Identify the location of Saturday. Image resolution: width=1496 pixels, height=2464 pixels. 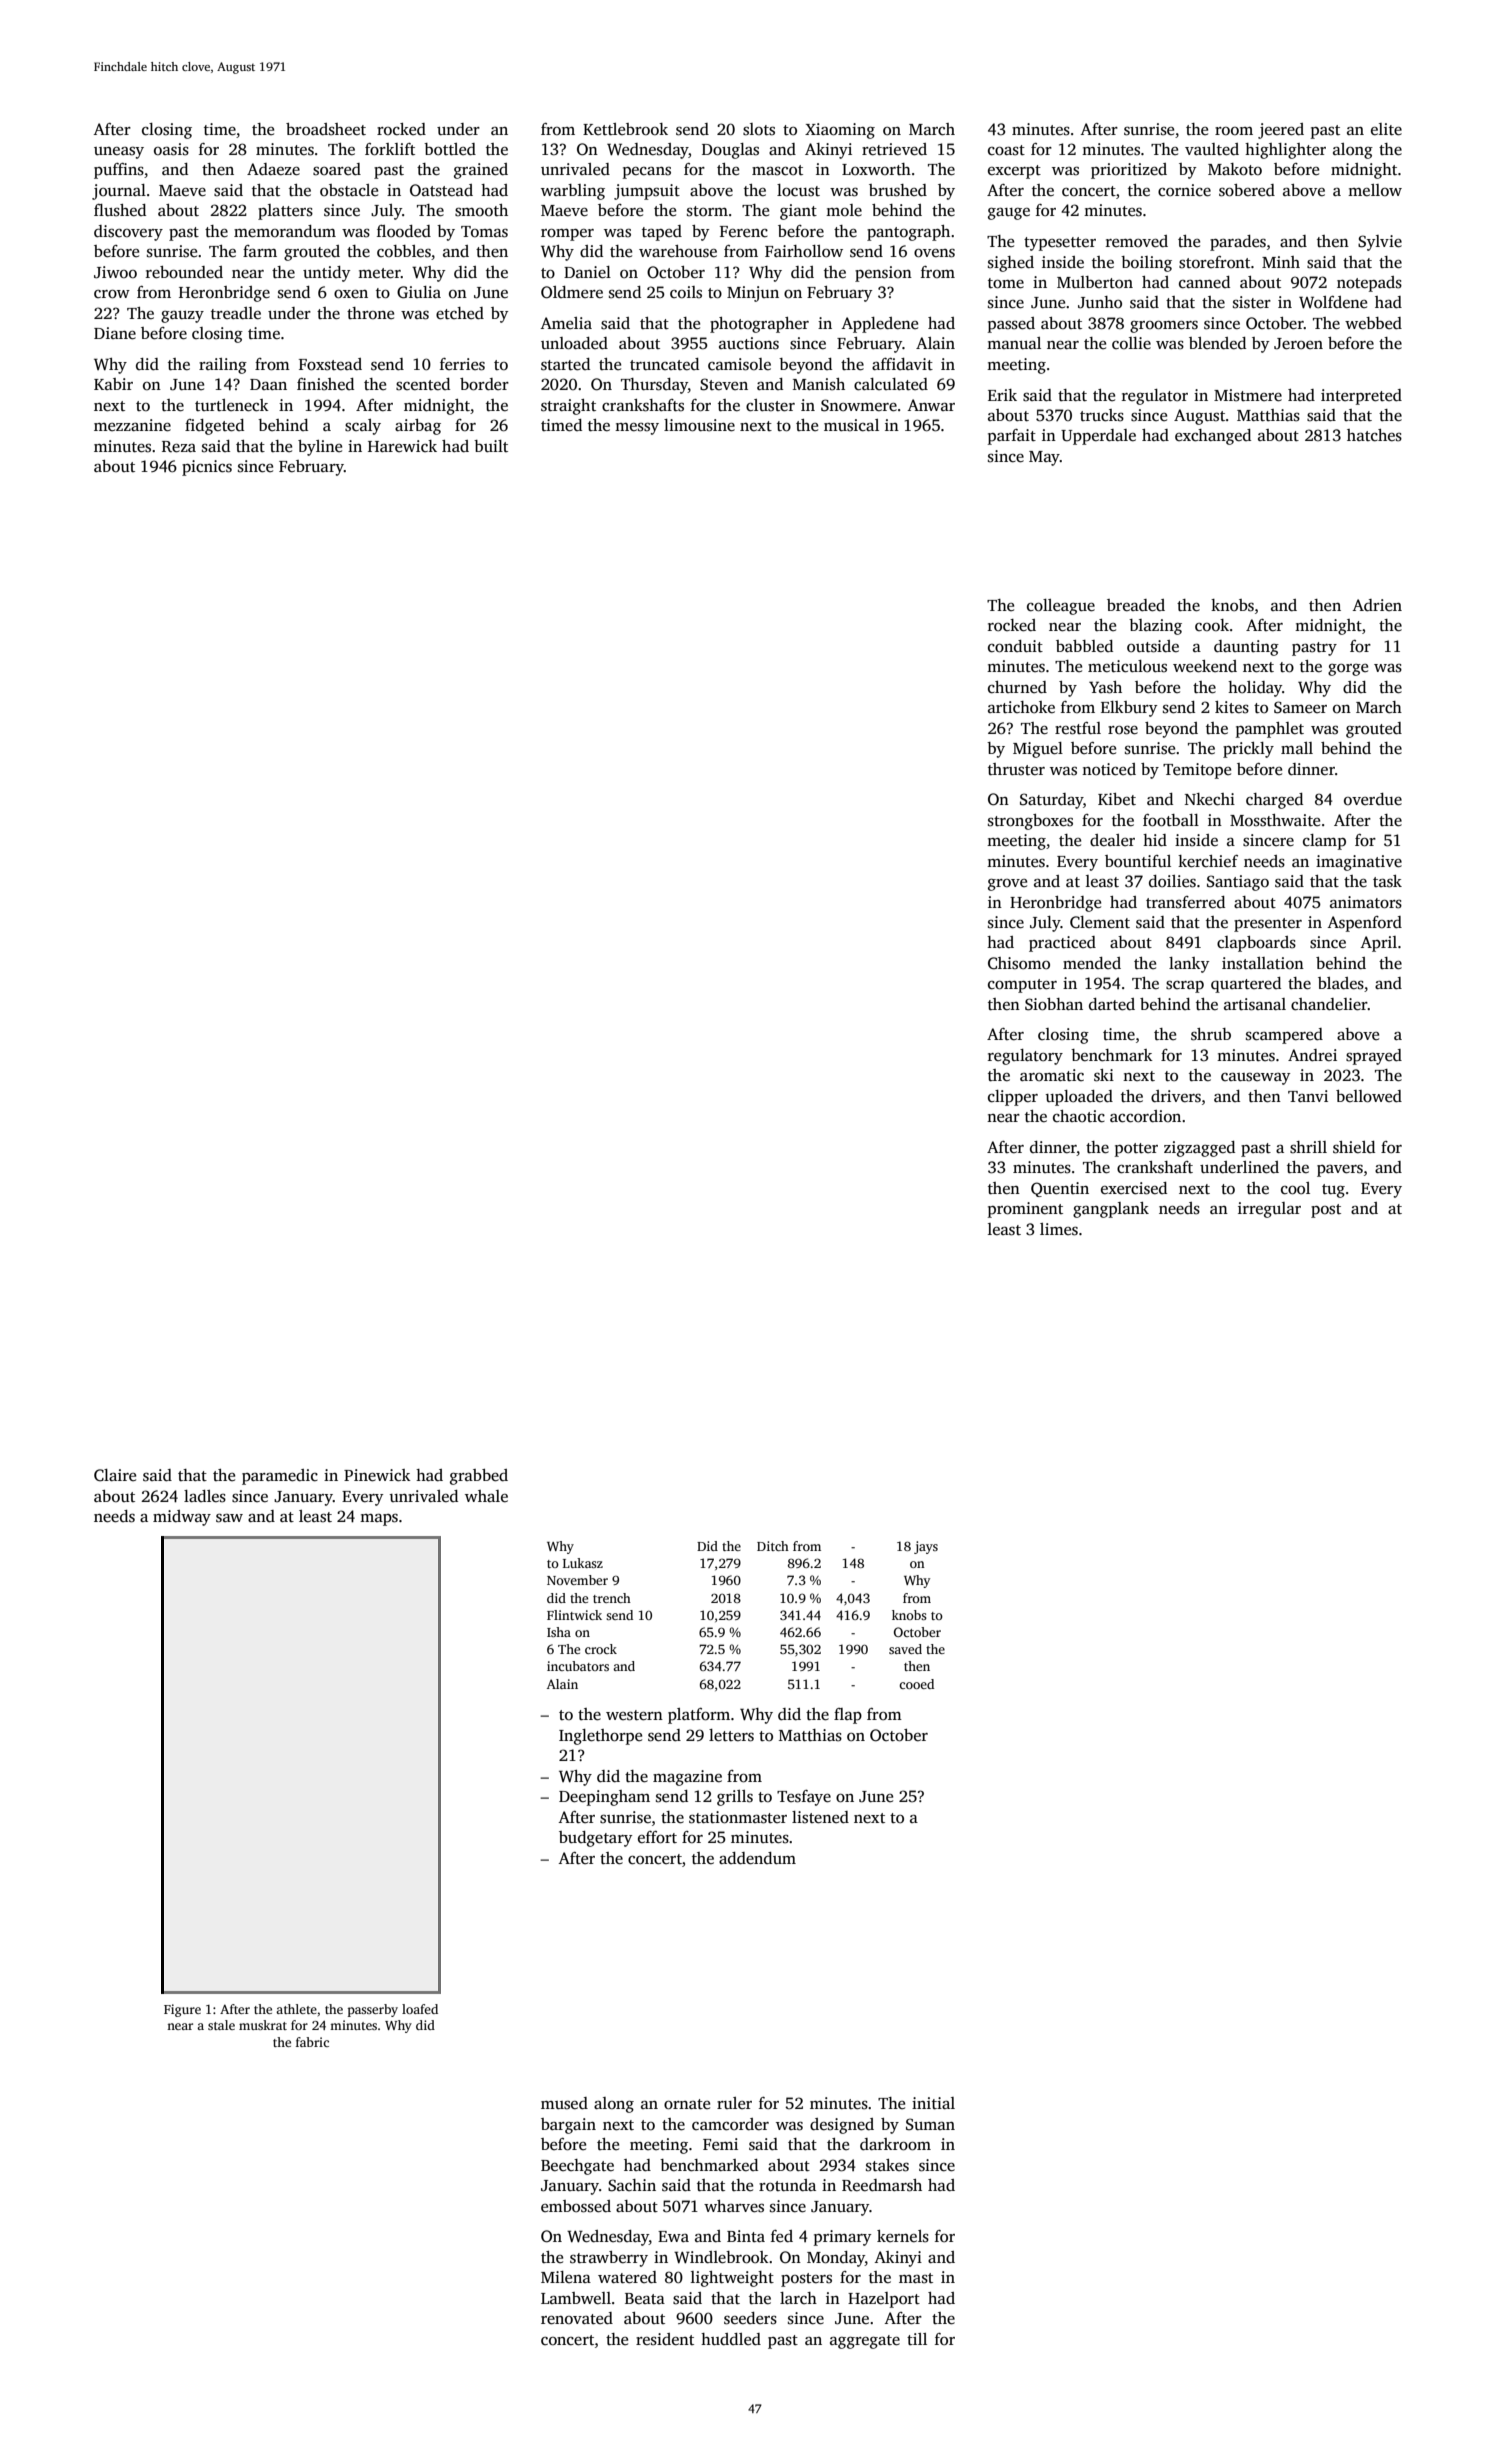
(1051, 801).
